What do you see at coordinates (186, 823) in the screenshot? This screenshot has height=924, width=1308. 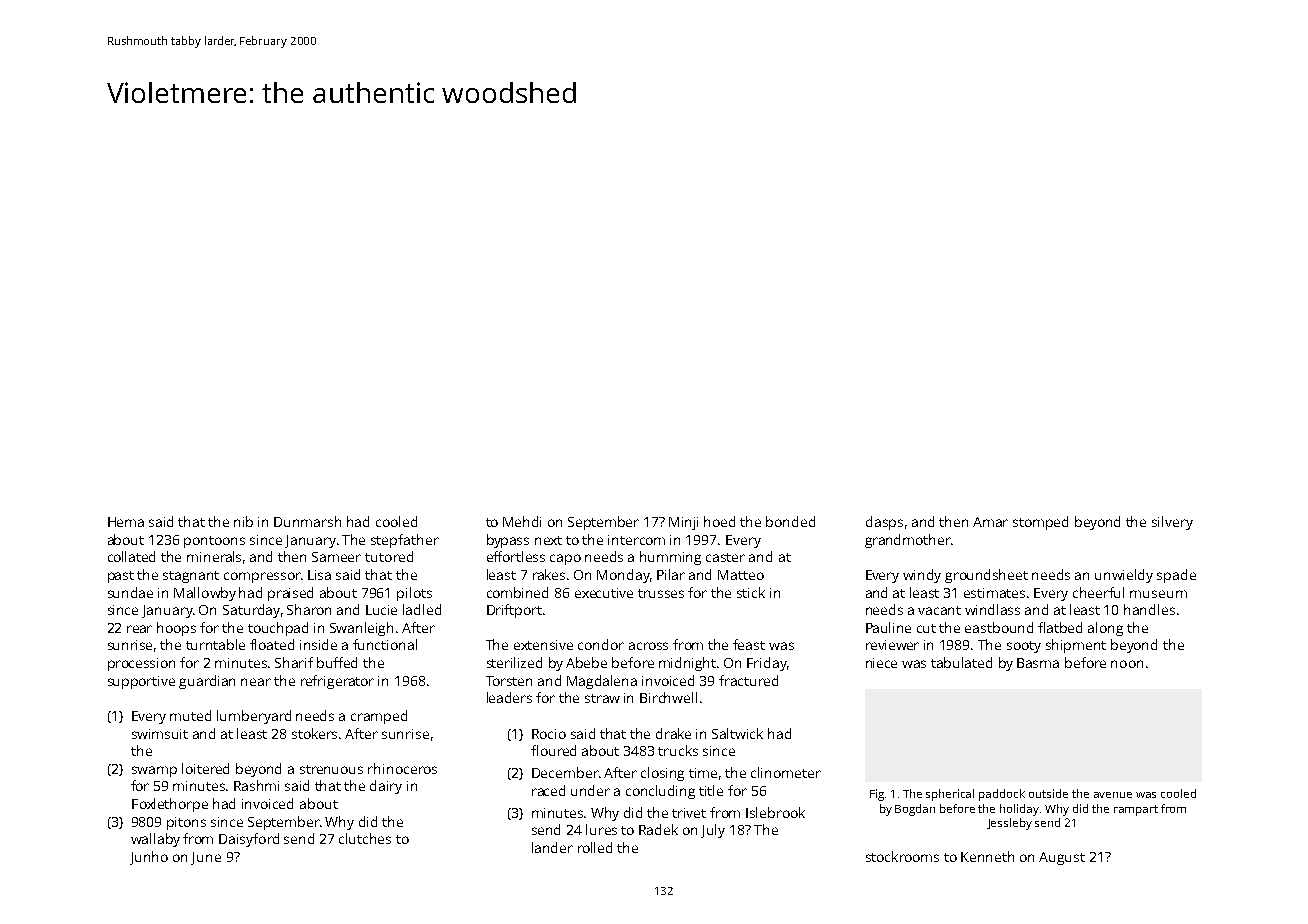 I see `pitons` at bounding box center [186, 823].
